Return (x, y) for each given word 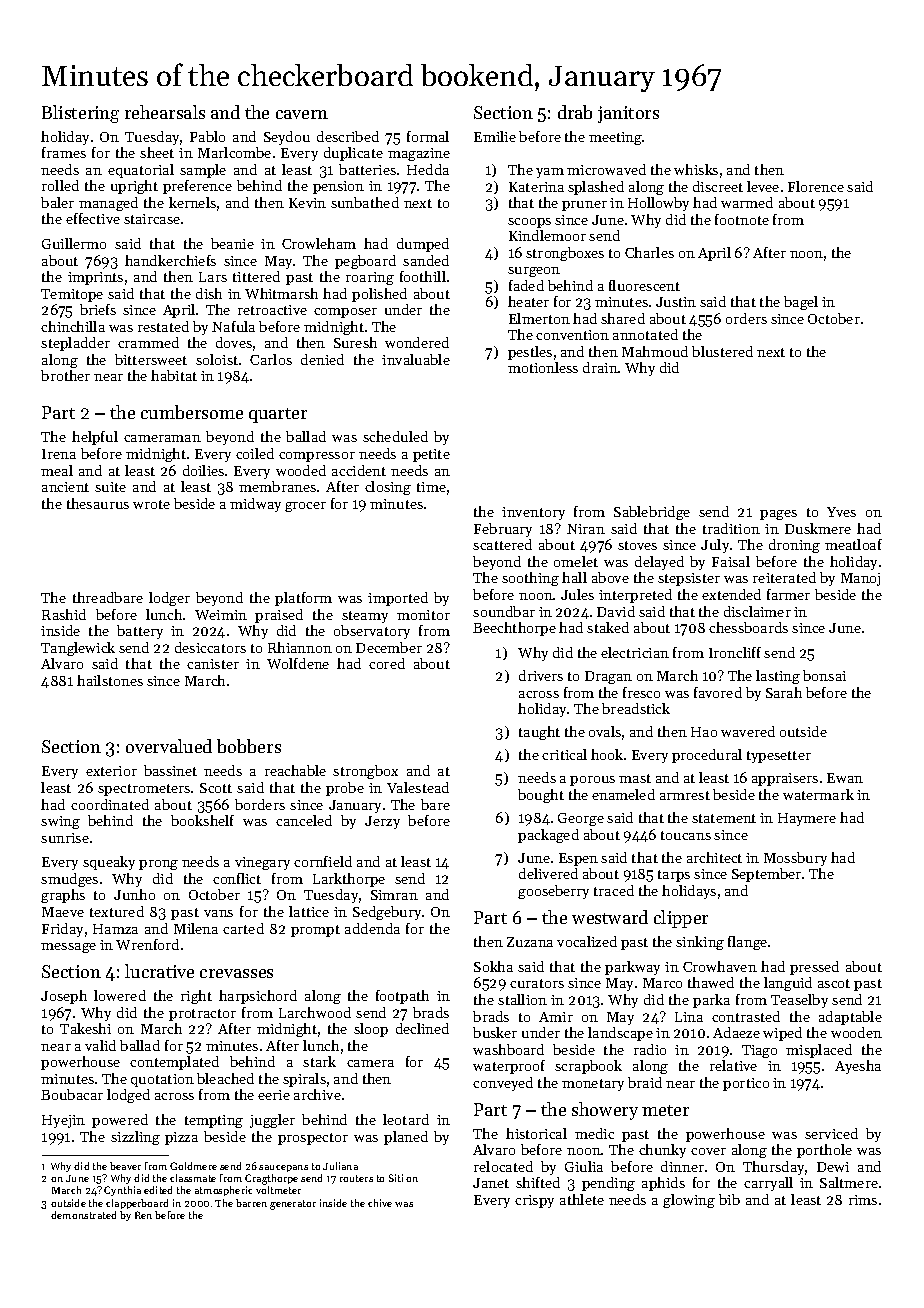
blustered (722, 351)
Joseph (64, 997)
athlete (582, 1199)
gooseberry (553, 892)
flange (747, 943)
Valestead (418, 787)
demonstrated (83, 1215)
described (348, 136)
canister (213, 664)
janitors (628, 114)
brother (65, 375)
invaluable (416, 359)
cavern (302, 114)
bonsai (824, 675)
